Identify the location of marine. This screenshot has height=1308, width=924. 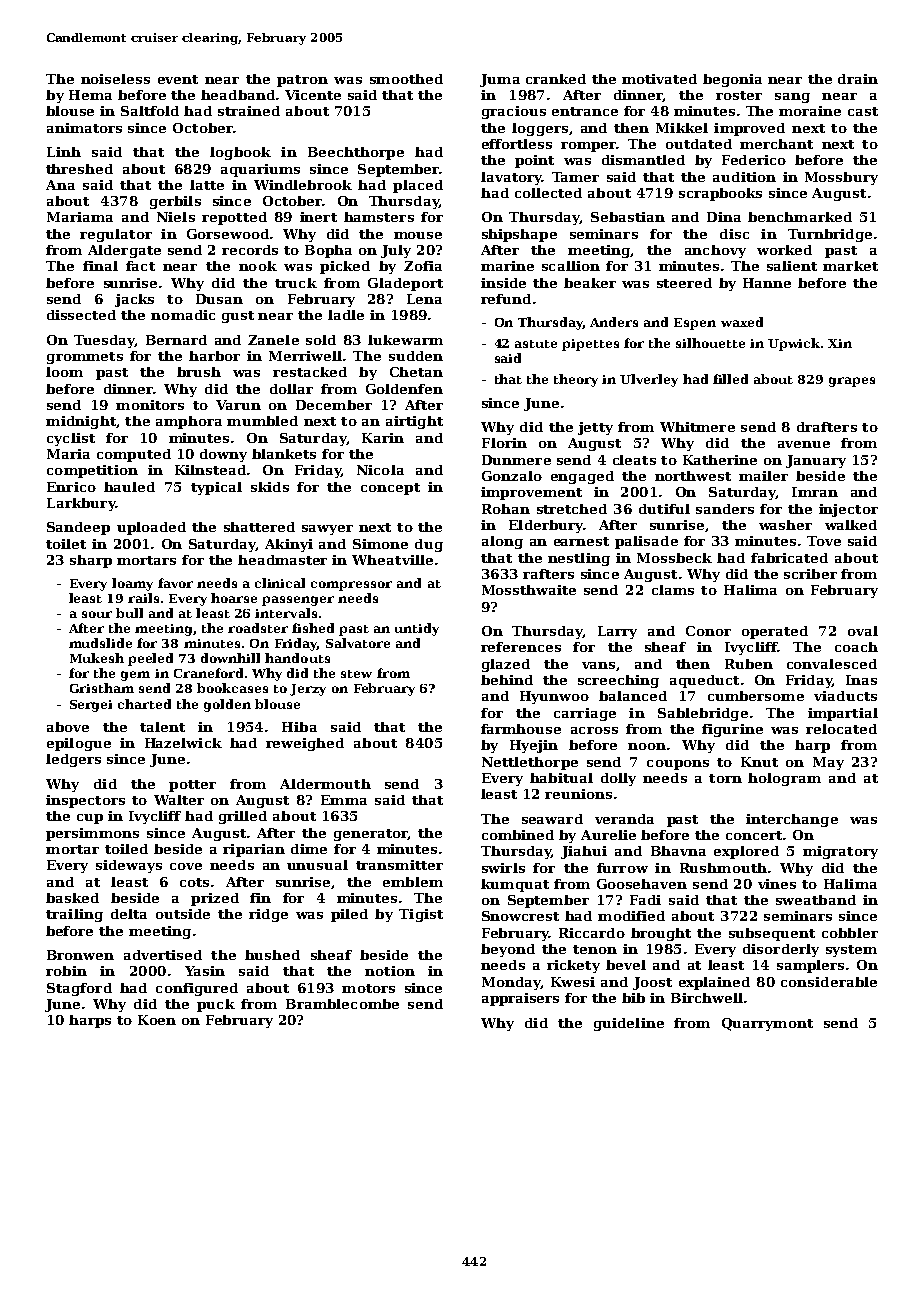
(507, 266).
